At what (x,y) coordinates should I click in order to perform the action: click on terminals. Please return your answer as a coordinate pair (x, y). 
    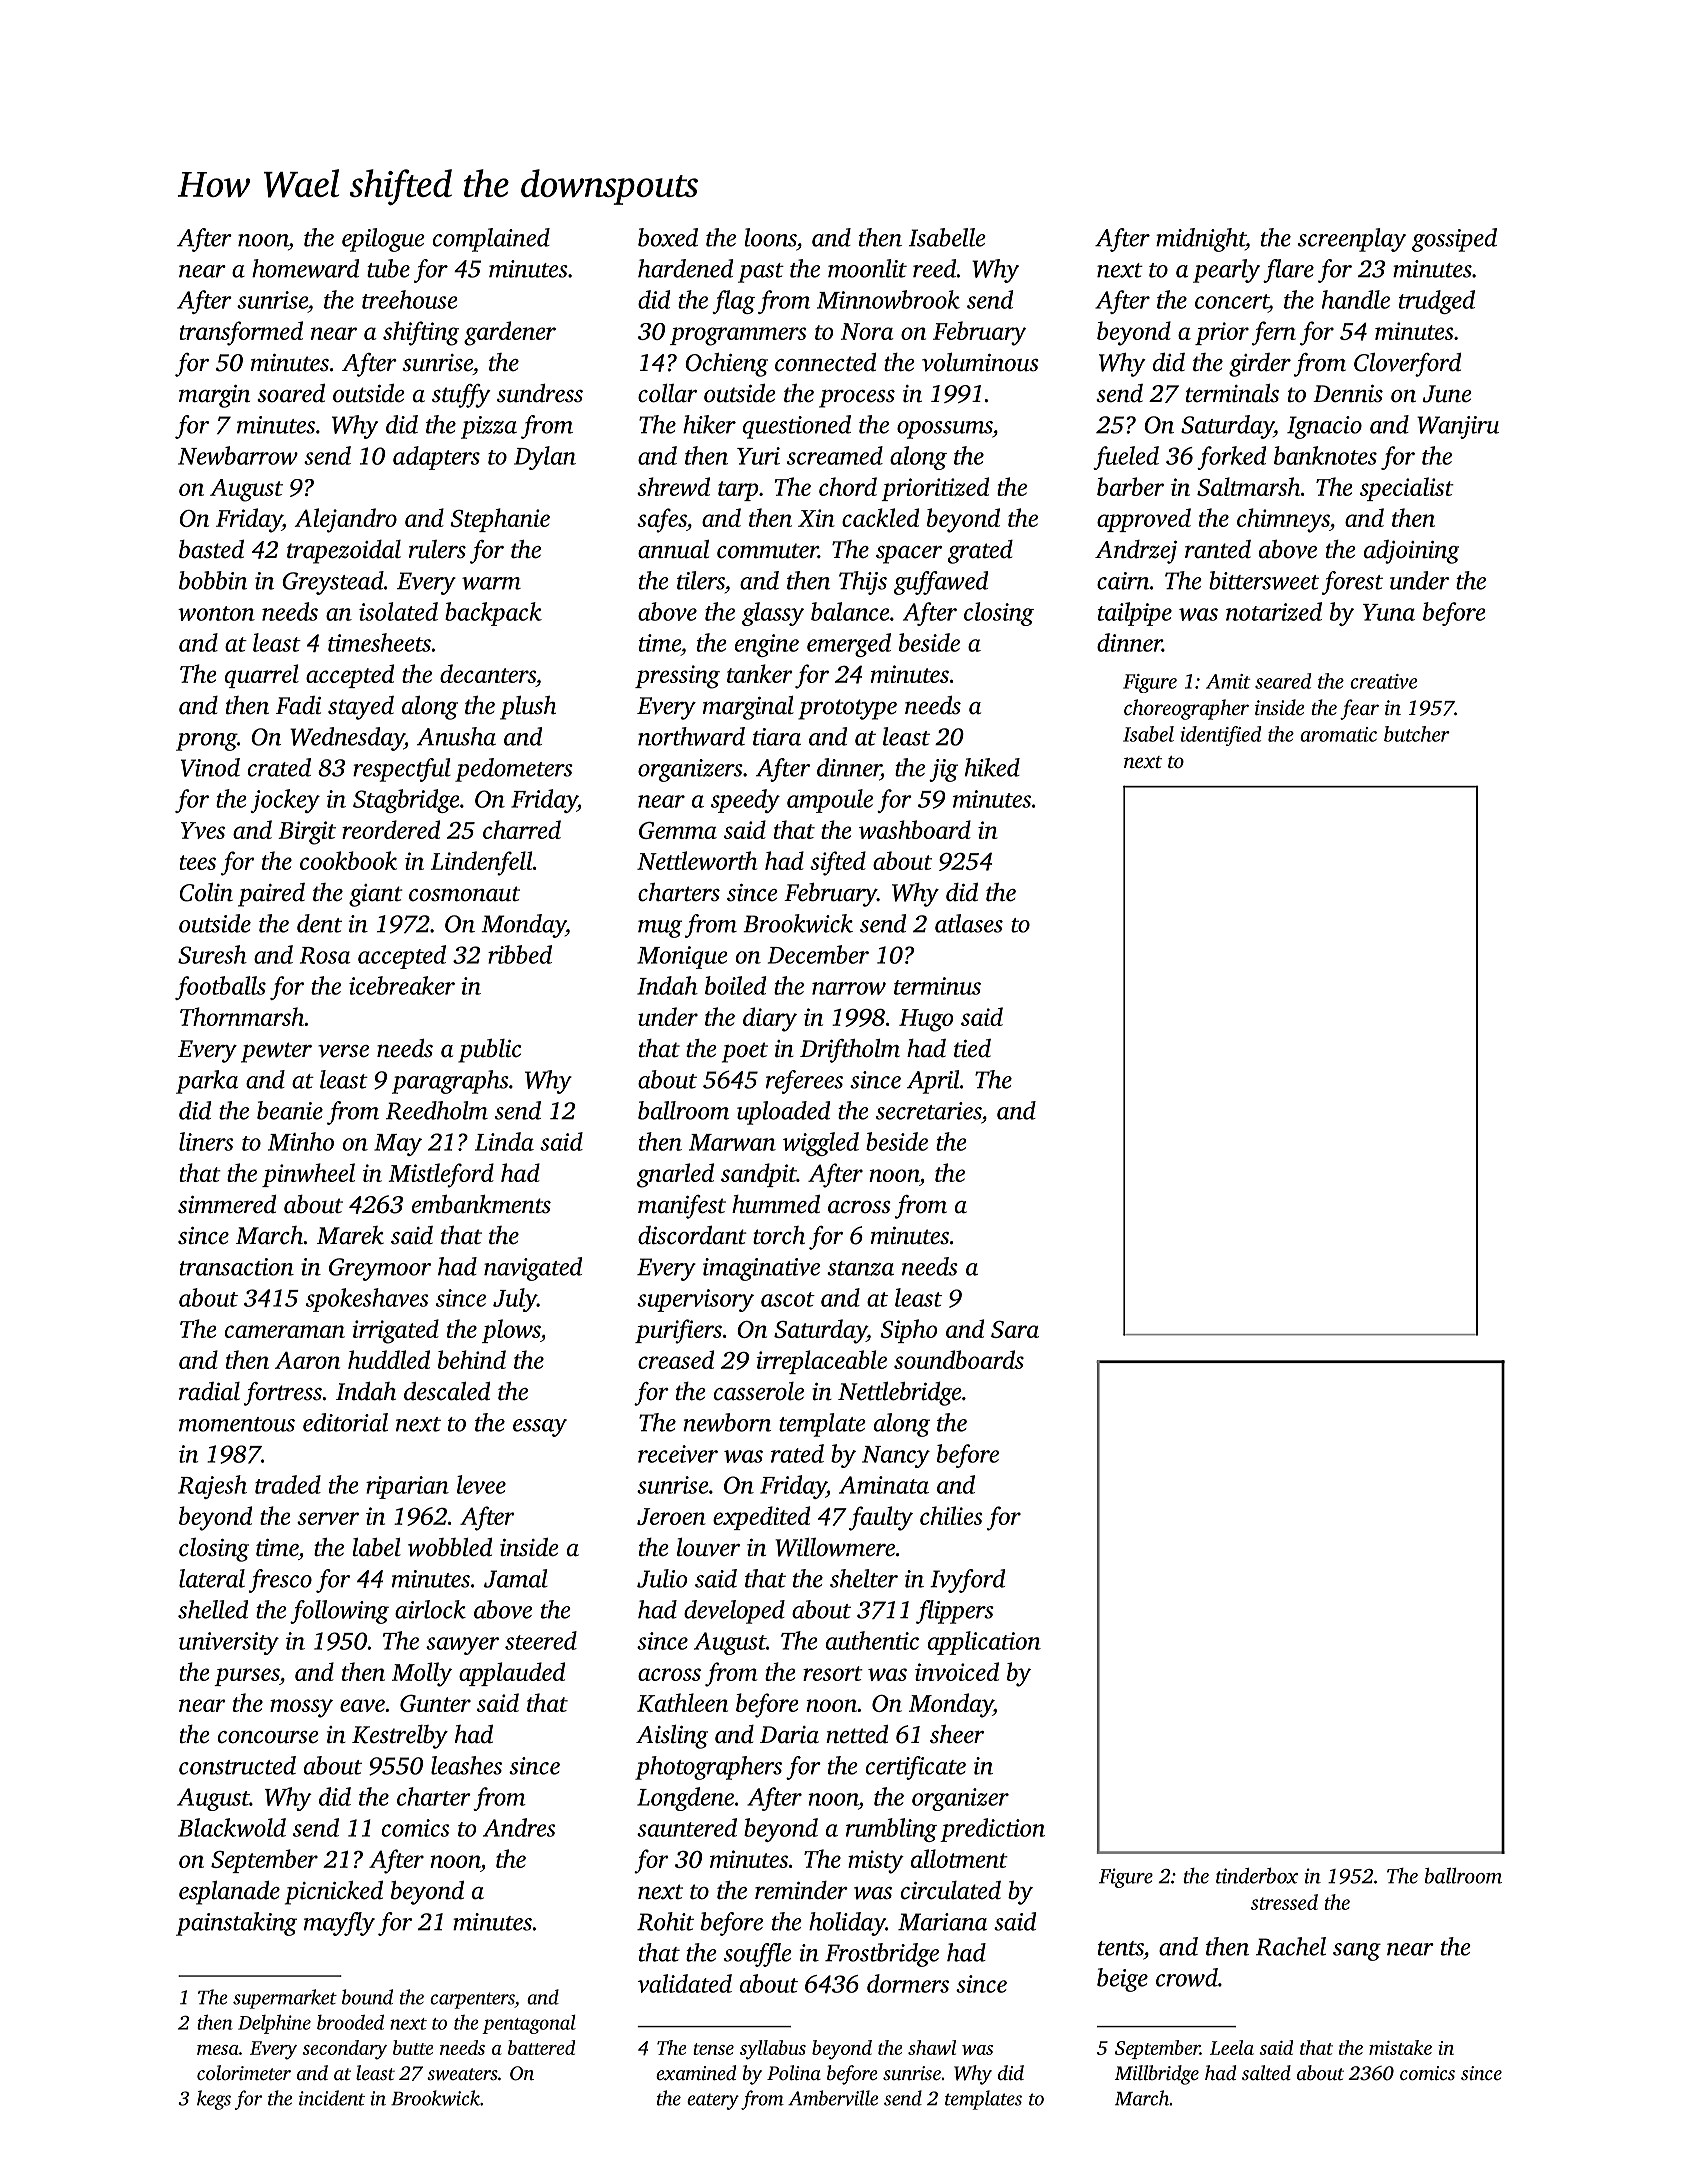
    Looking at the image, I should click on (1232, 393).
